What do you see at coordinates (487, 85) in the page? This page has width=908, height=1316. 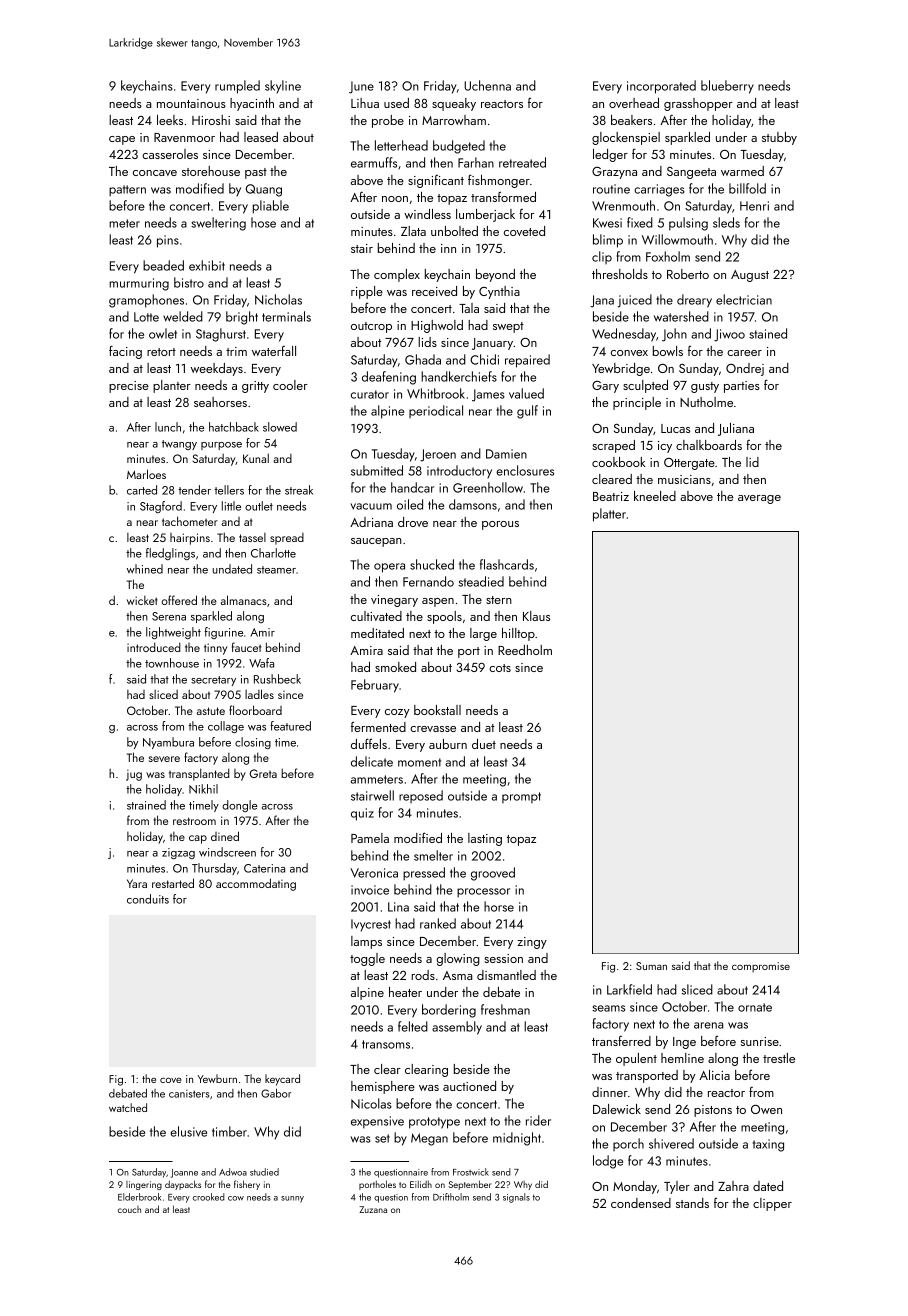 I see `Uchenna` at bounding box center [487, 85].
